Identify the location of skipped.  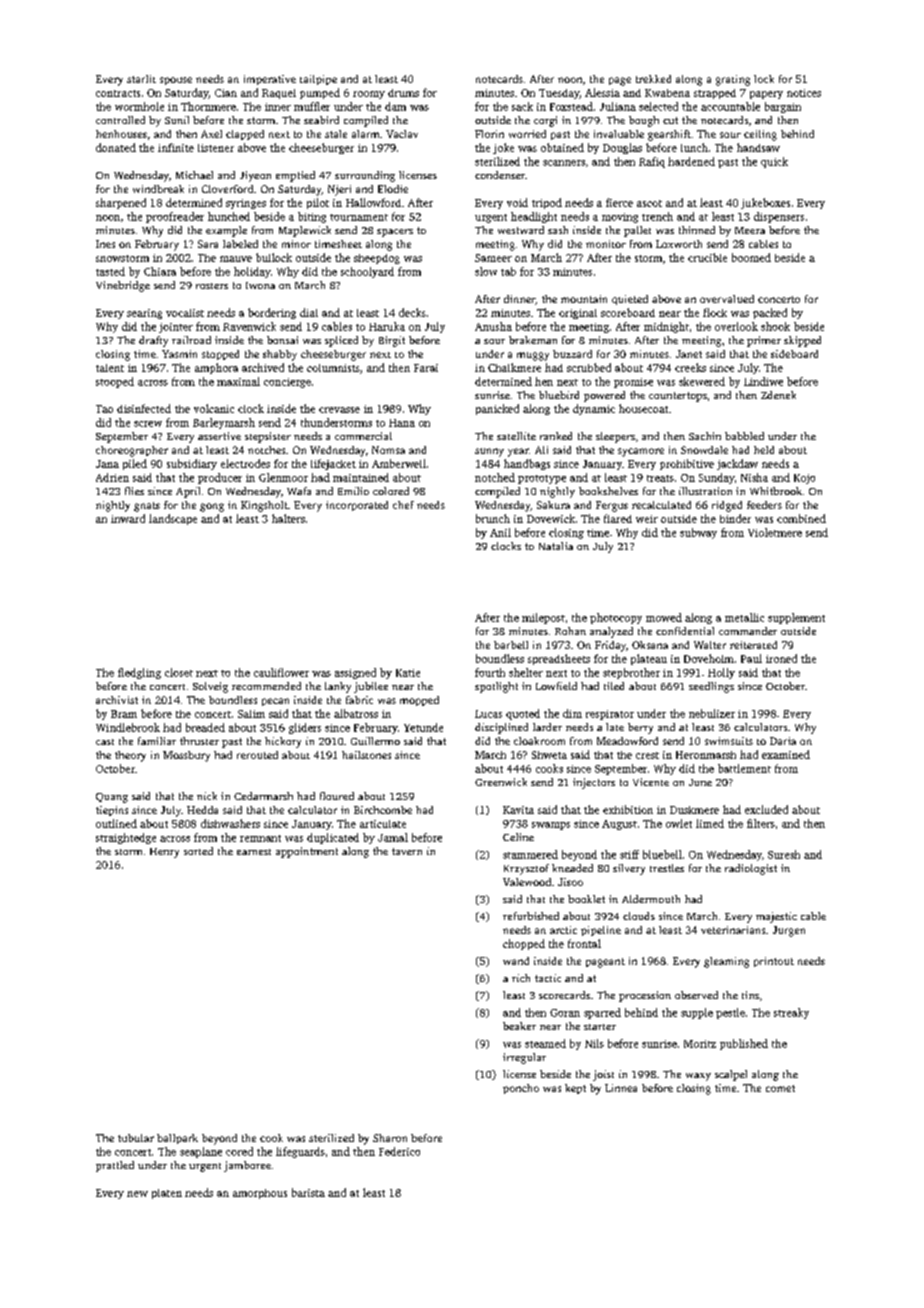
(802, 341).
